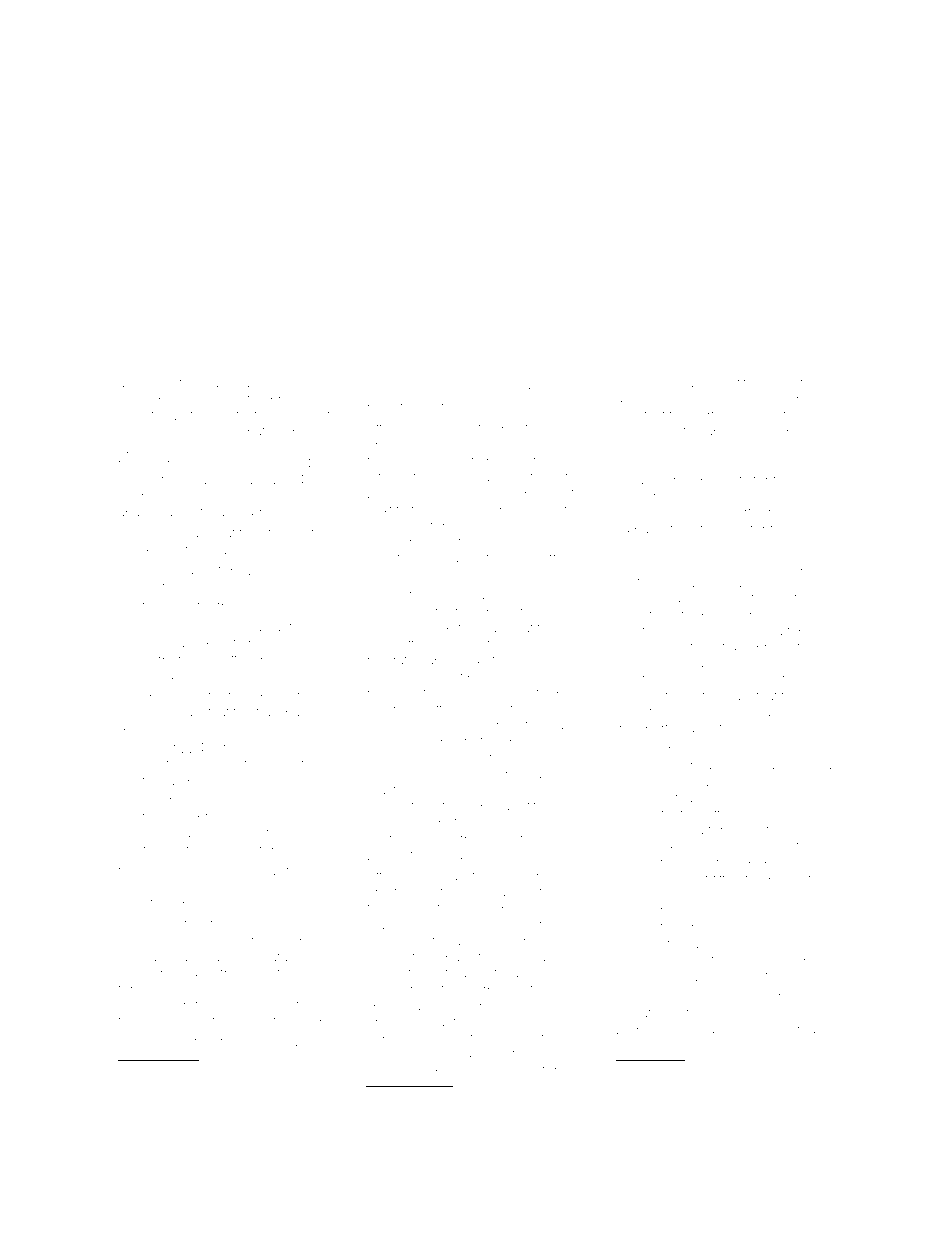 The width and height of the screenshot is (952, 1233). What do you see at coordinates (801, 632) in the screenshot?
I see `tepid` at bounding box center [801, 632].
